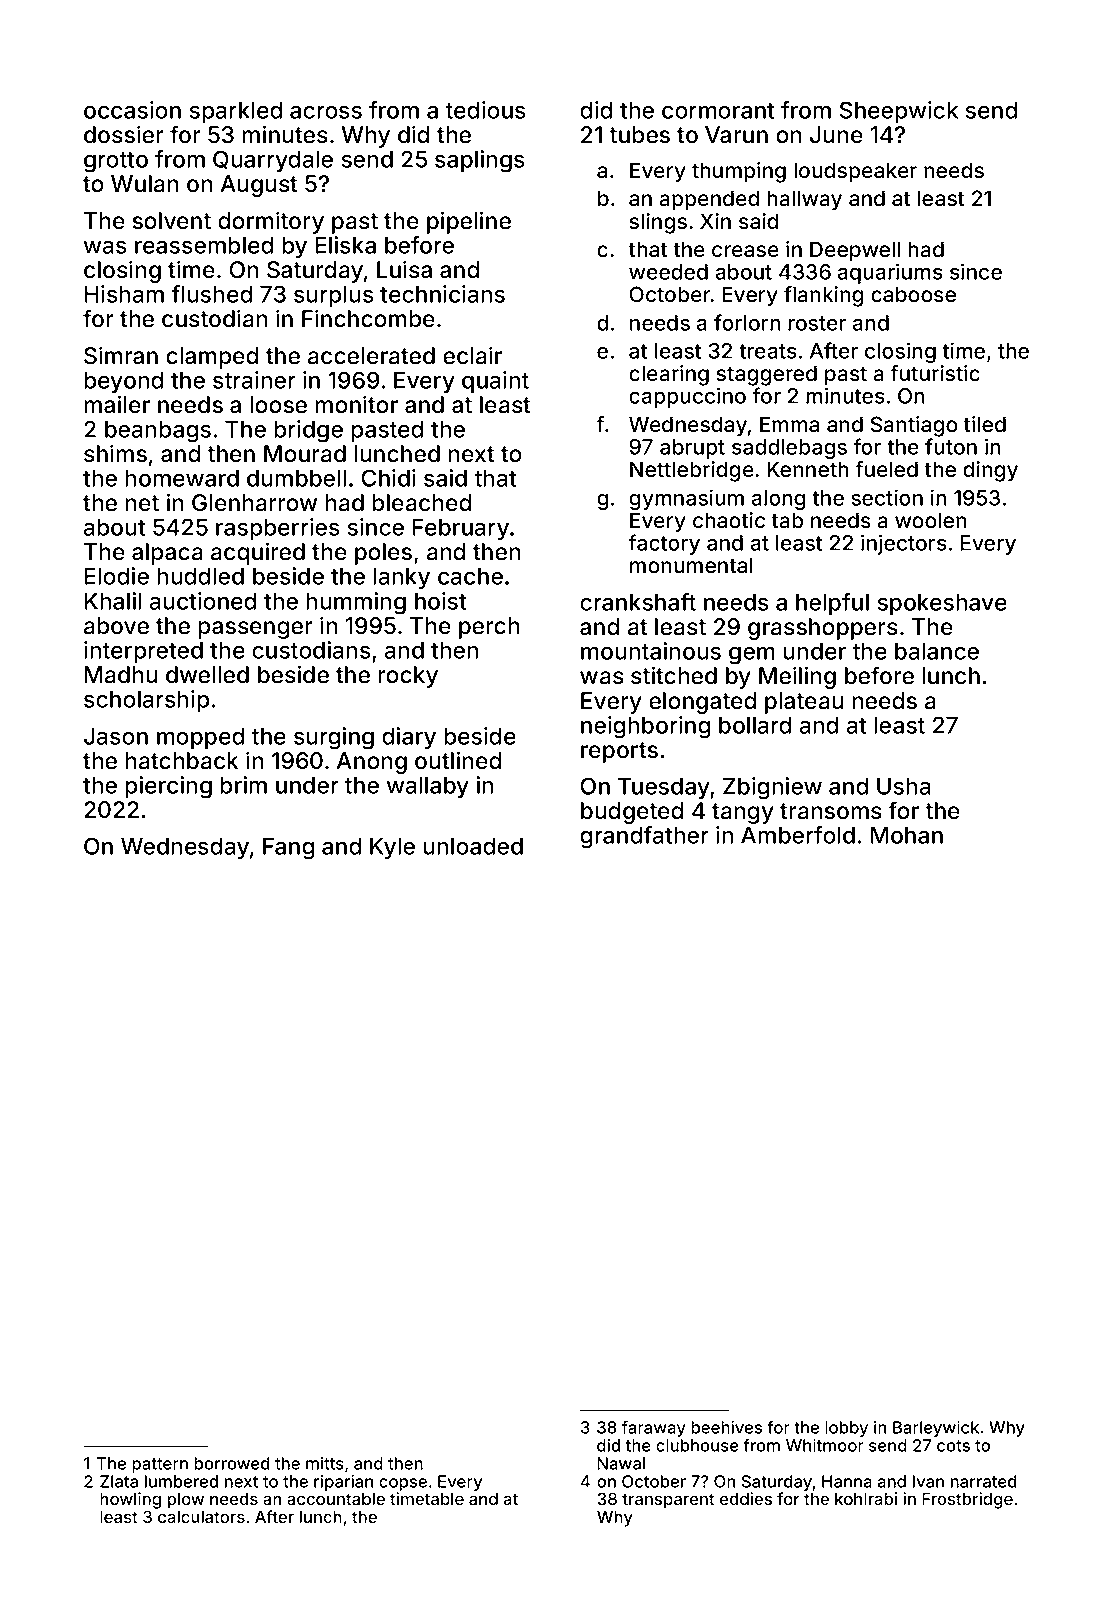 This screenshot has height=1613, width=1114. Describe the element at coordinates (668, 272) in the screenshot. I see `weeded` at that location.
